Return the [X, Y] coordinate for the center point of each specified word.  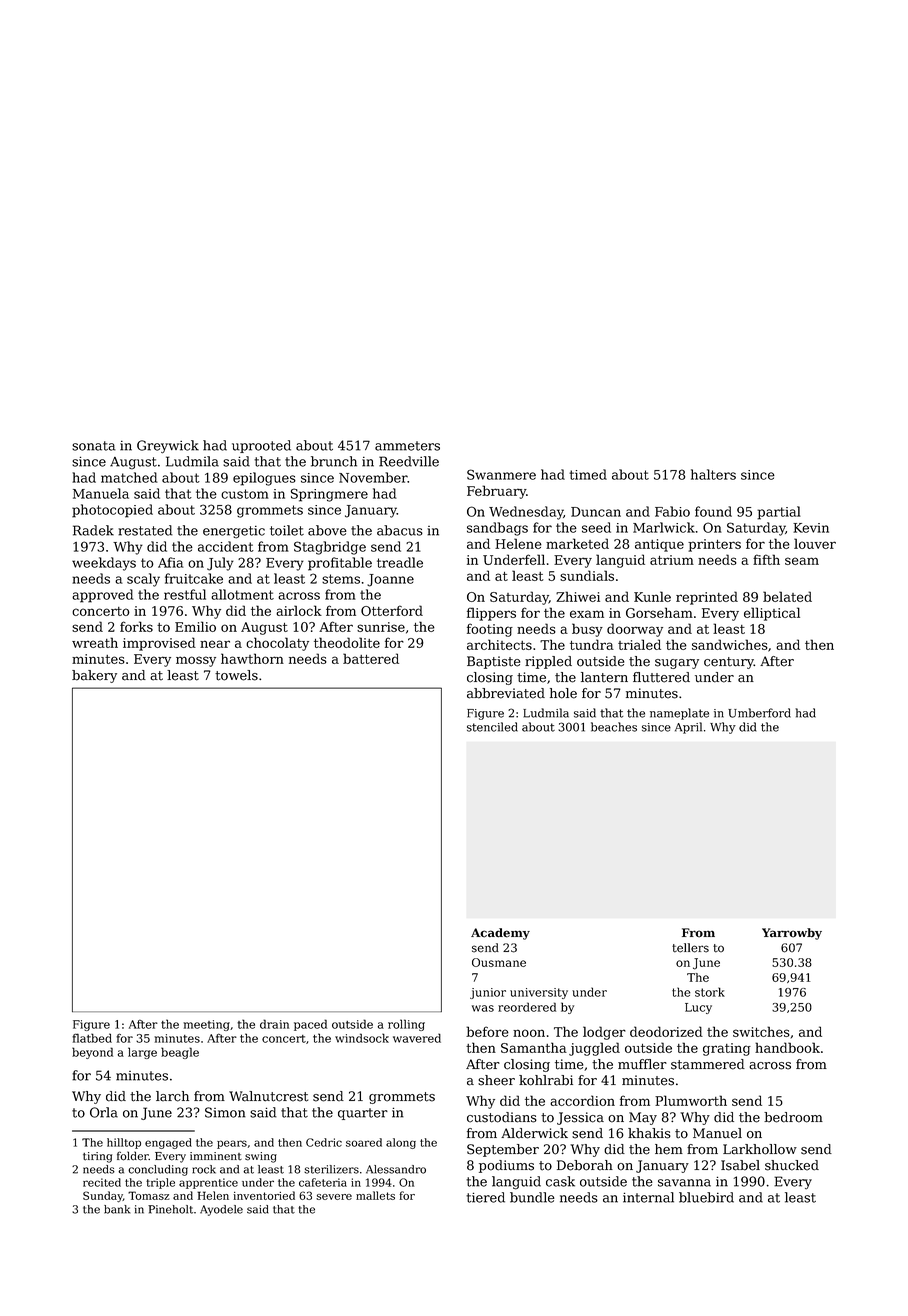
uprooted [261, 446]
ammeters [407, 446]
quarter [363, 1114]
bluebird [706, 1197]
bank [117, 1209]
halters [713, 474]
